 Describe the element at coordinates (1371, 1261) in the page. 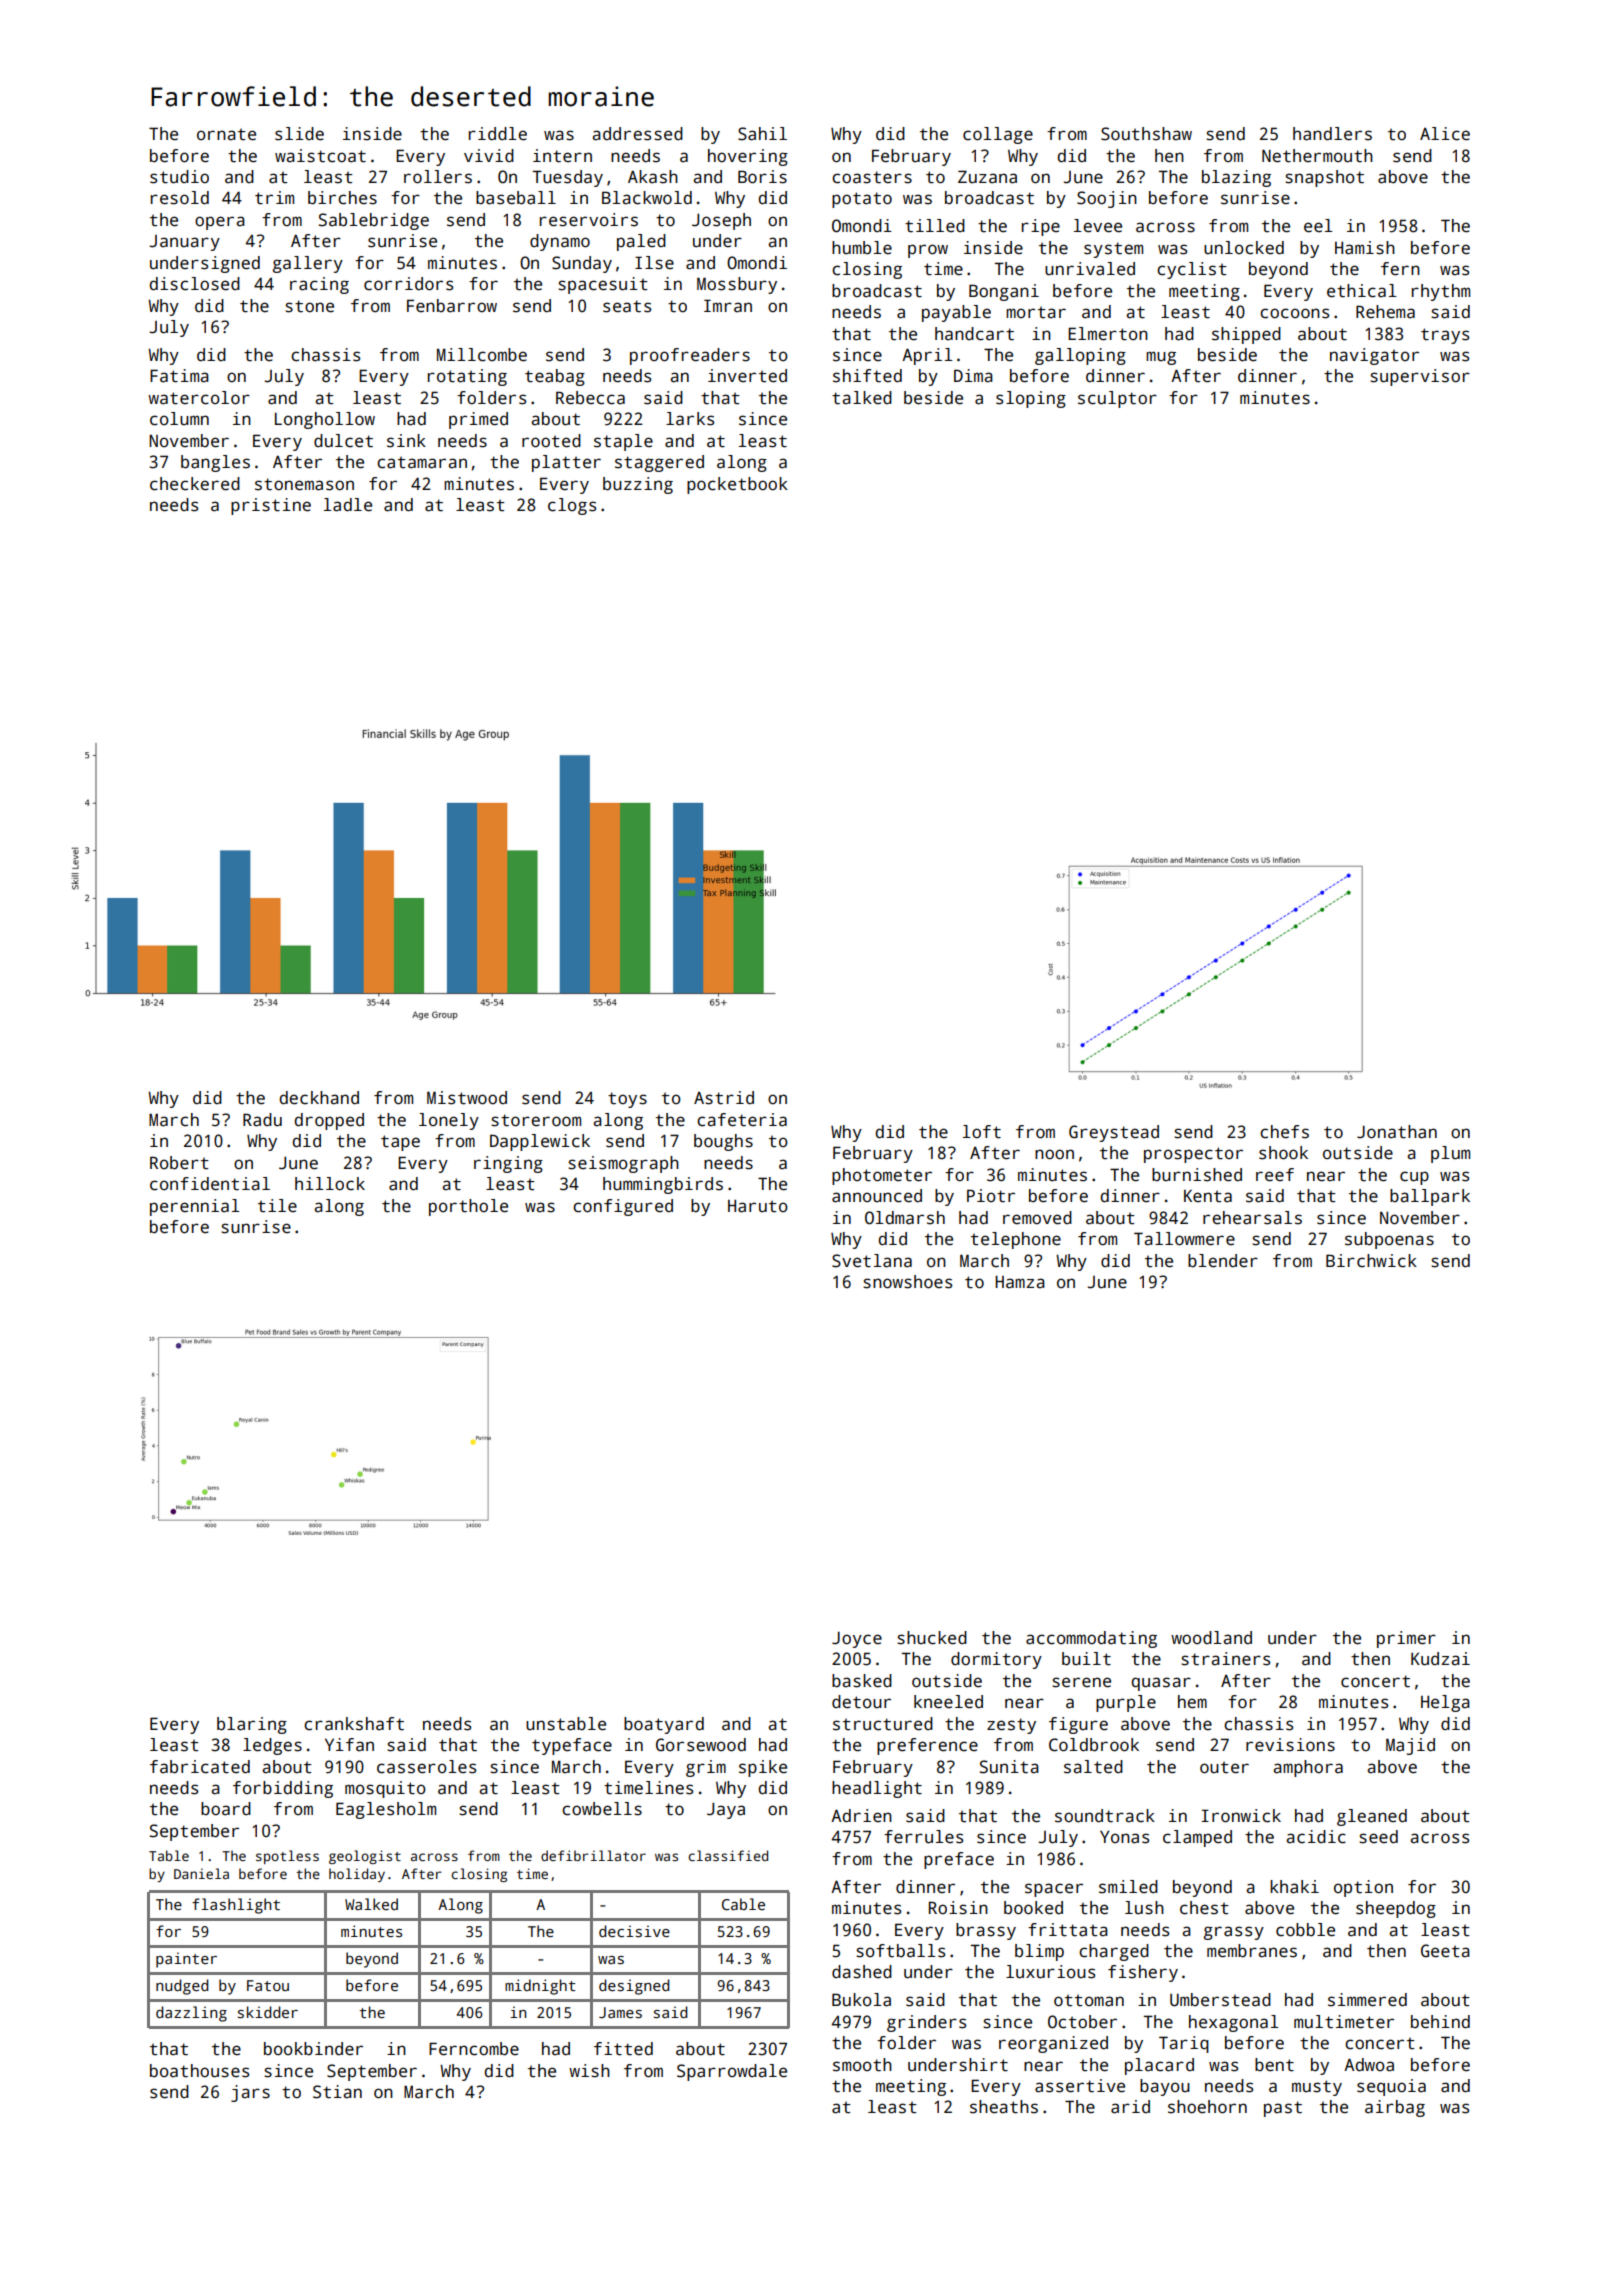

I see `Birchwick` at that location.
